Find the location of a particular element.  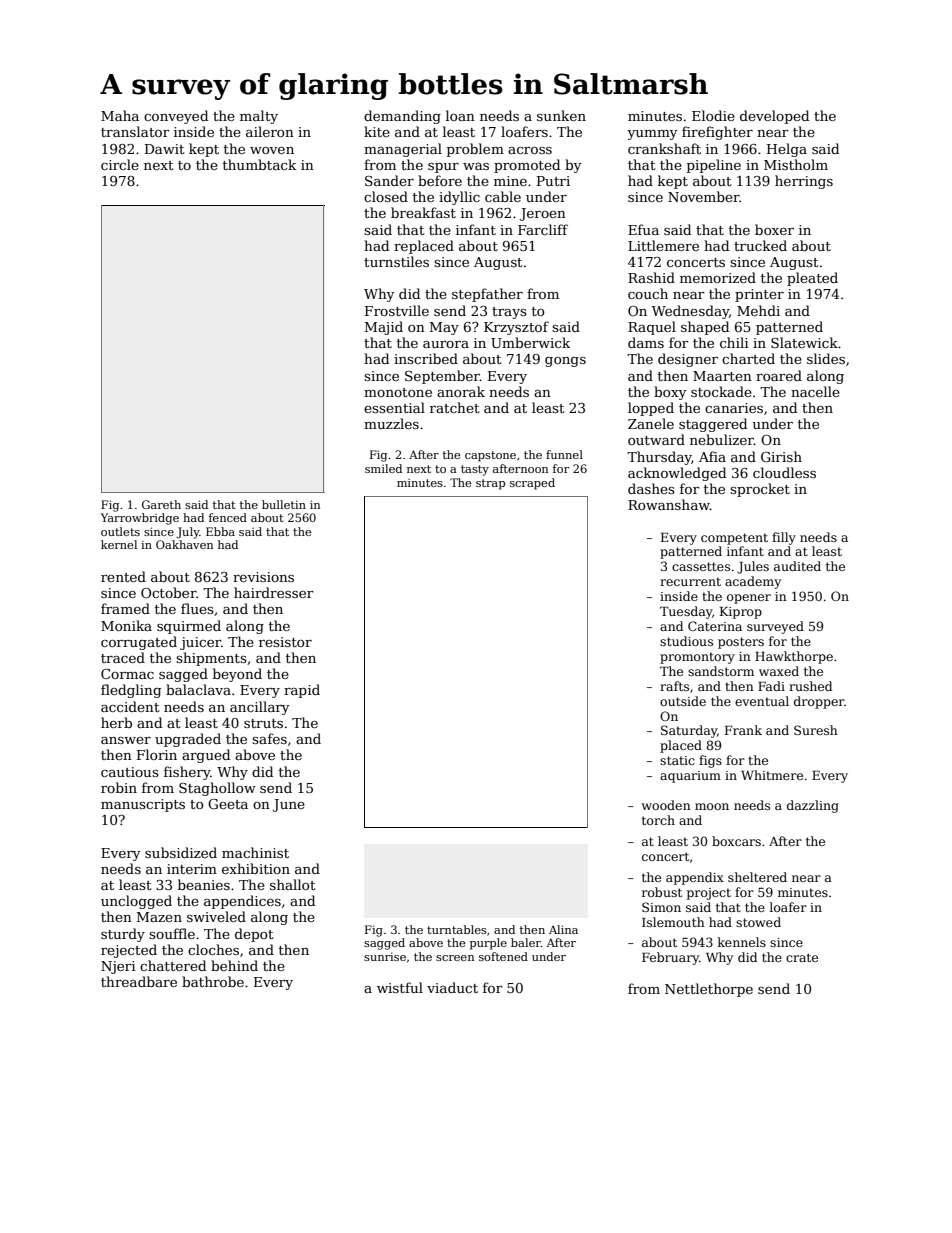

recurrent is located at coordinates (690, 581).
